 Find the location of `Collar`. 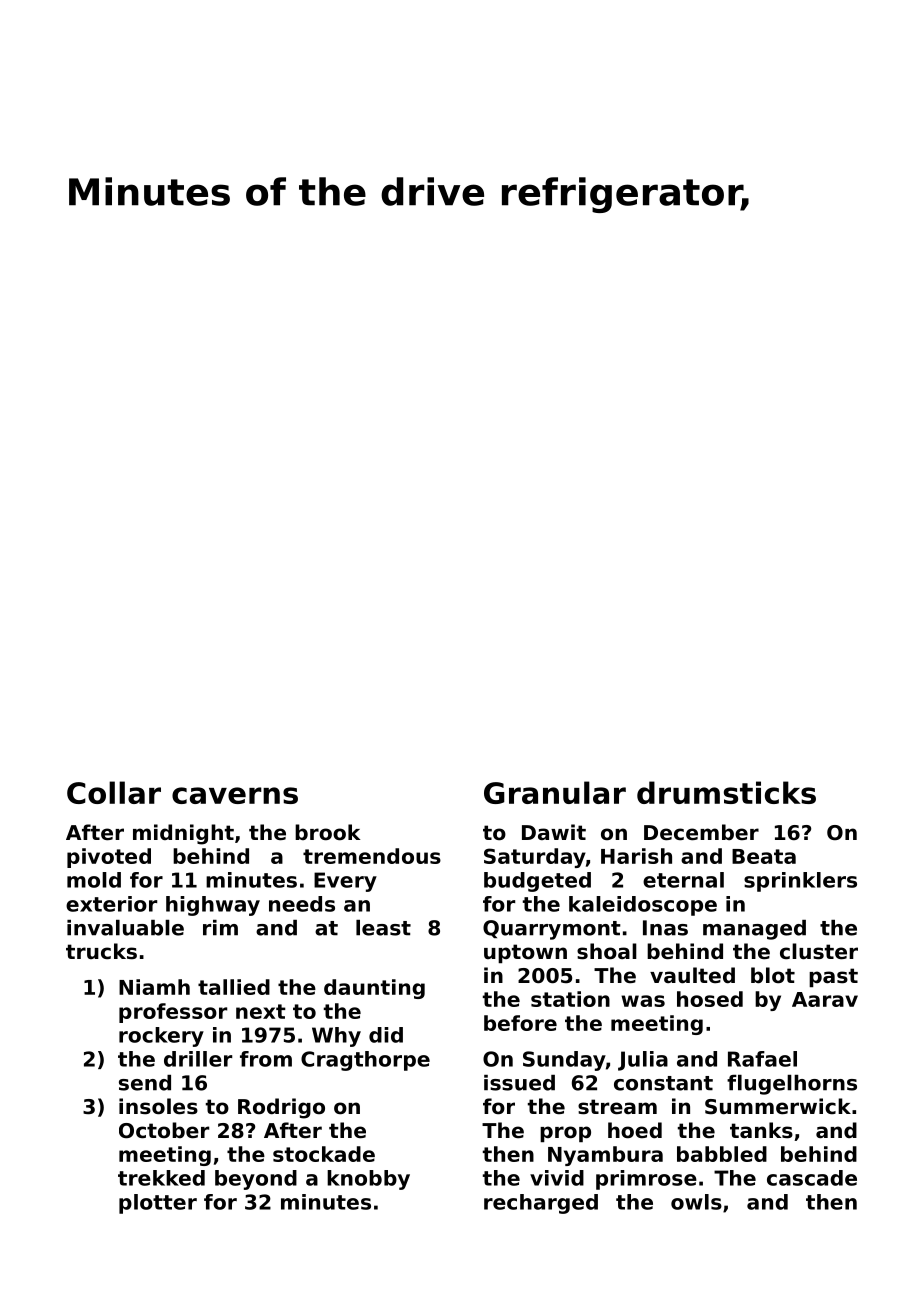

Collar is located at coordinates (114, 792).
